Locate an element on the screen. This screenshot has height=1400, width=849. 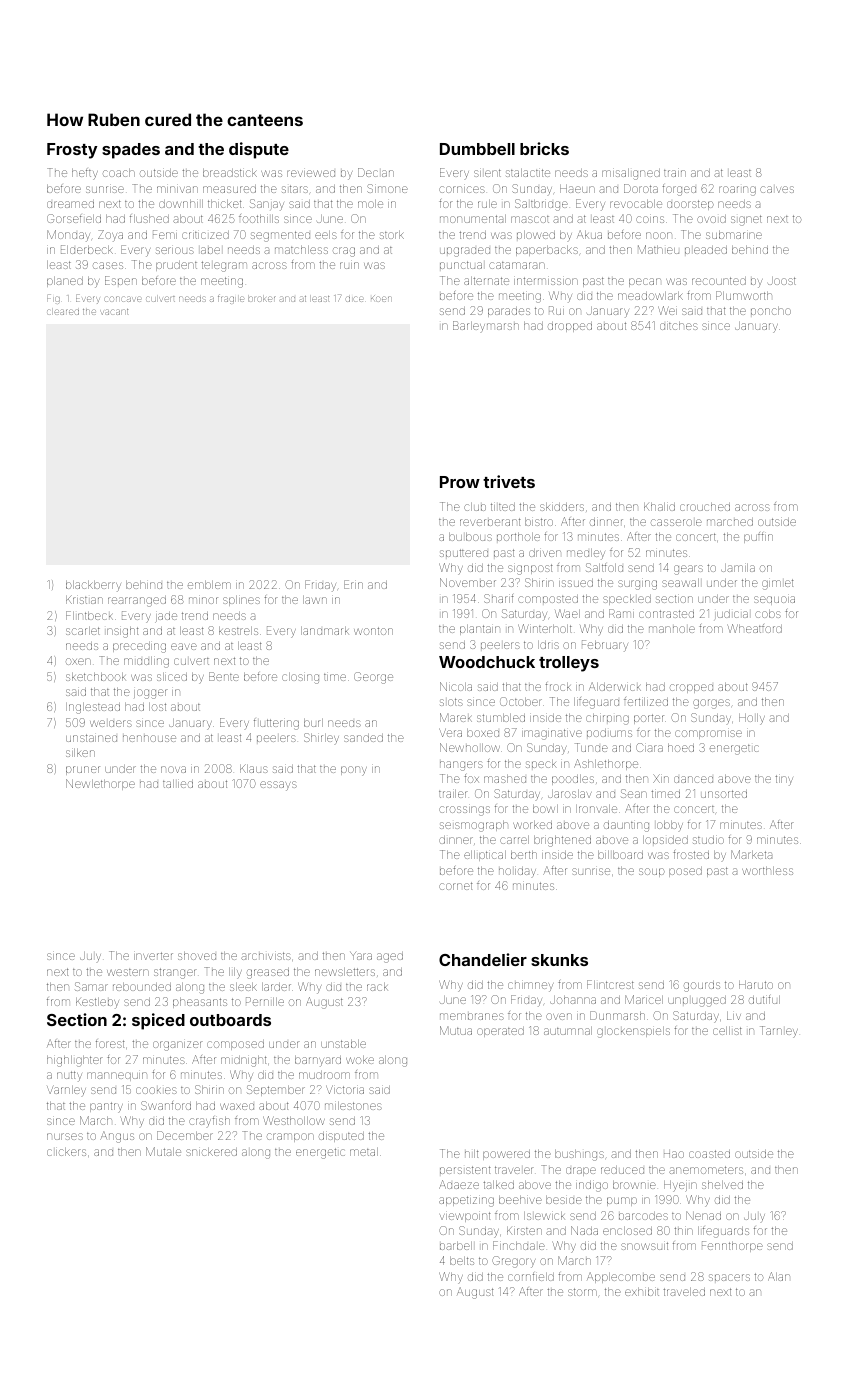
Holly is located at coordinates (752, 719).
